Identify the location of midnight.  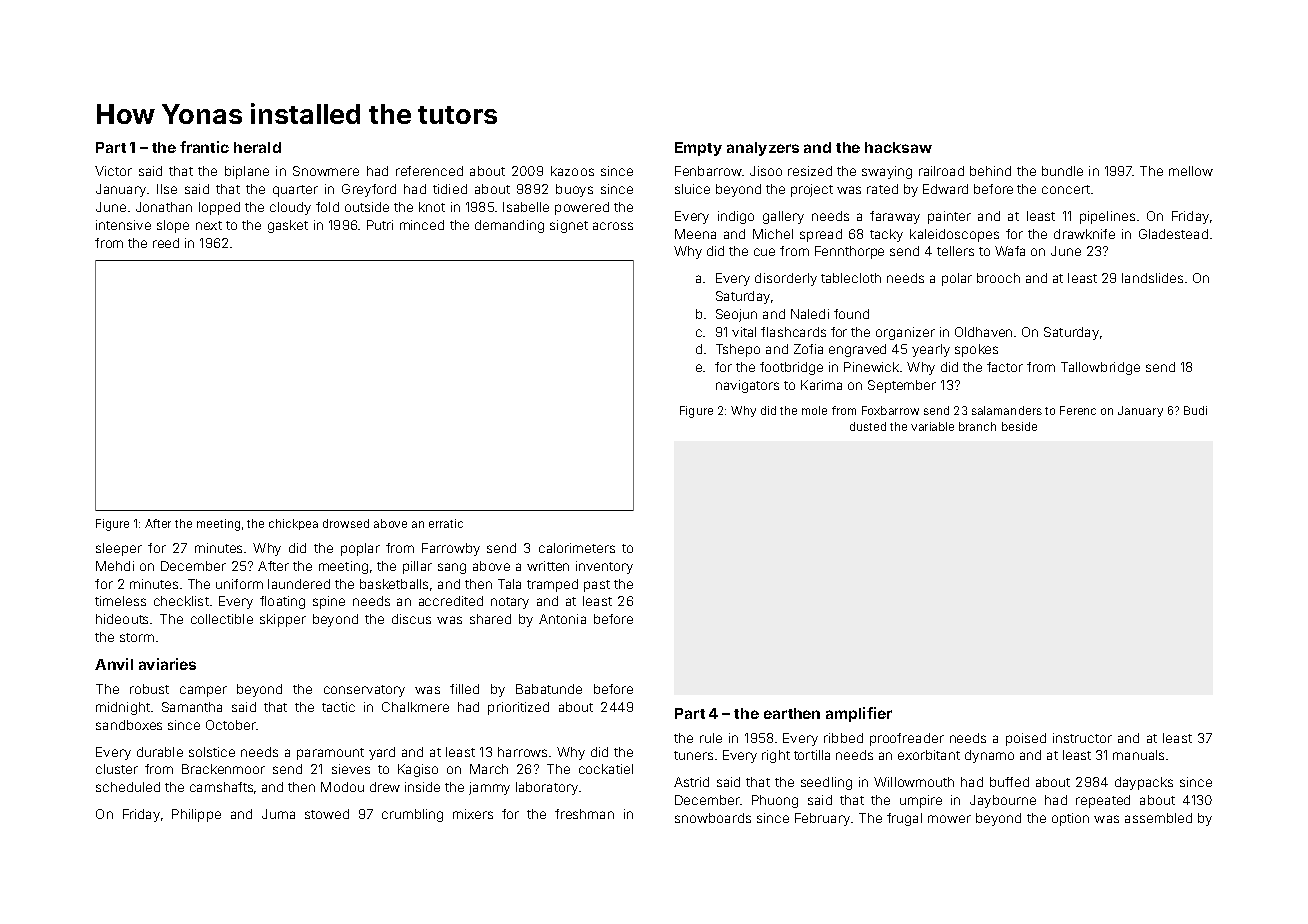
(123, 708).
